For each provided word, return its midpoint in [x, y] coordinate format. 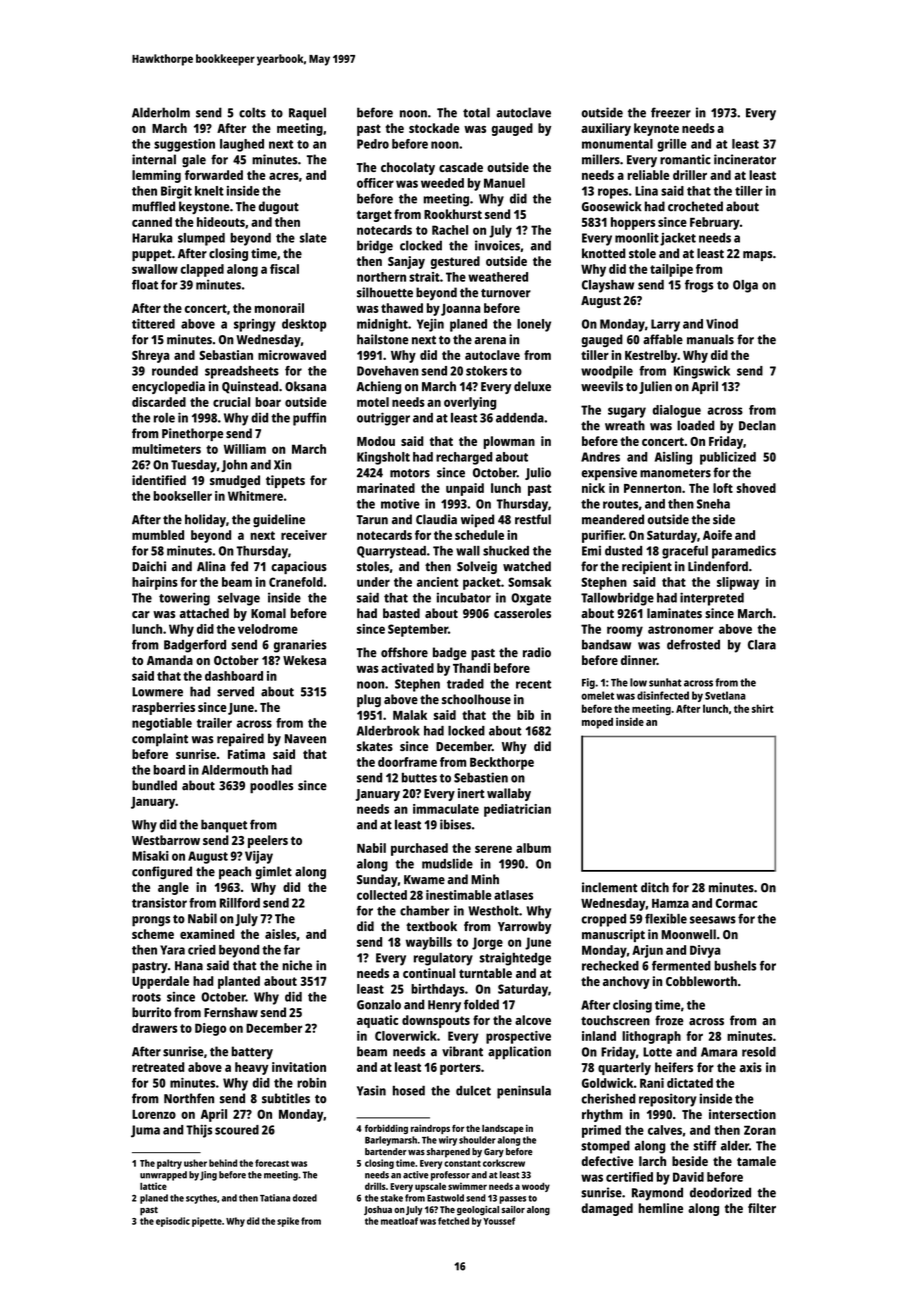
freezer [671, 112]
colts [252, 112]
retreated [158, 1067]
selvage [239, 599]
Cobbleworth [701, 981]
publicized [728, 458]
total [476, 112]
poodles [271, 786]
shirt [762, 708]
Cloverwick [406, 1036]
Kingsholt [383, 458]
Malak [410, 715]
